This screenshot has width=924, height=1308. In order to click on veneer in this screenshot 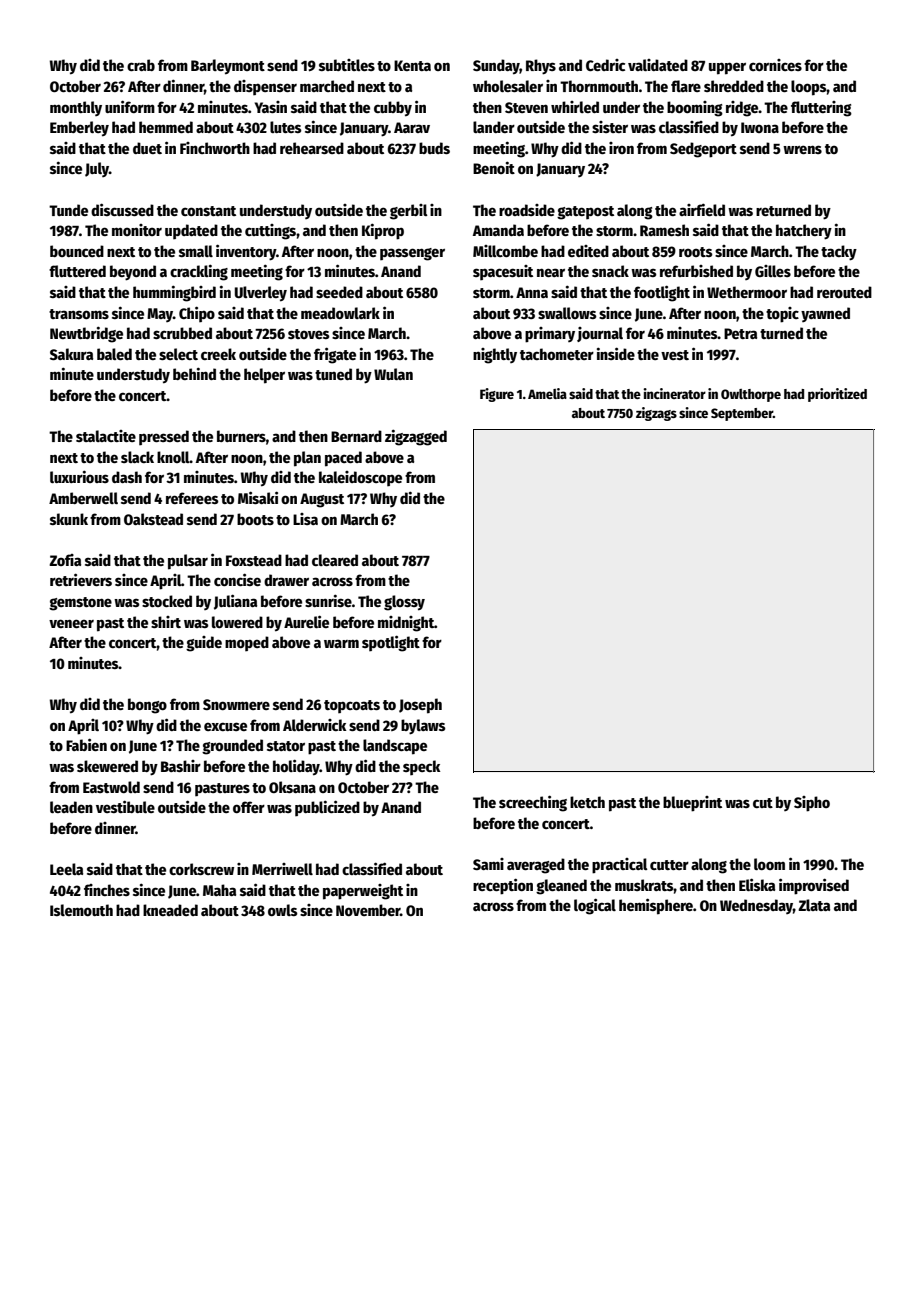, I will do `click(71, 623)`.
